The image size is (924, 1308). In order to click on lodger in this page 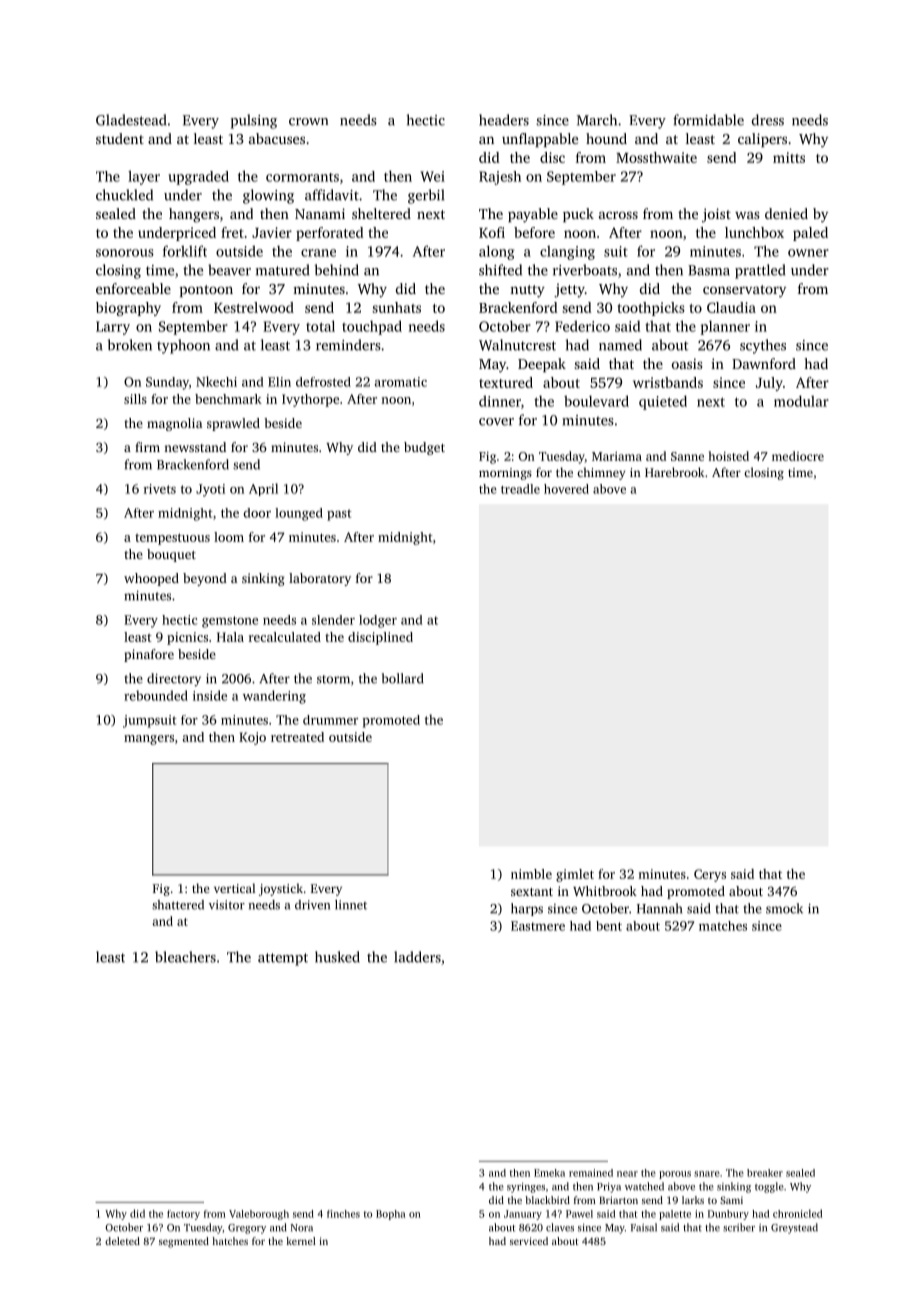, I will do `click(378, 621)`.
